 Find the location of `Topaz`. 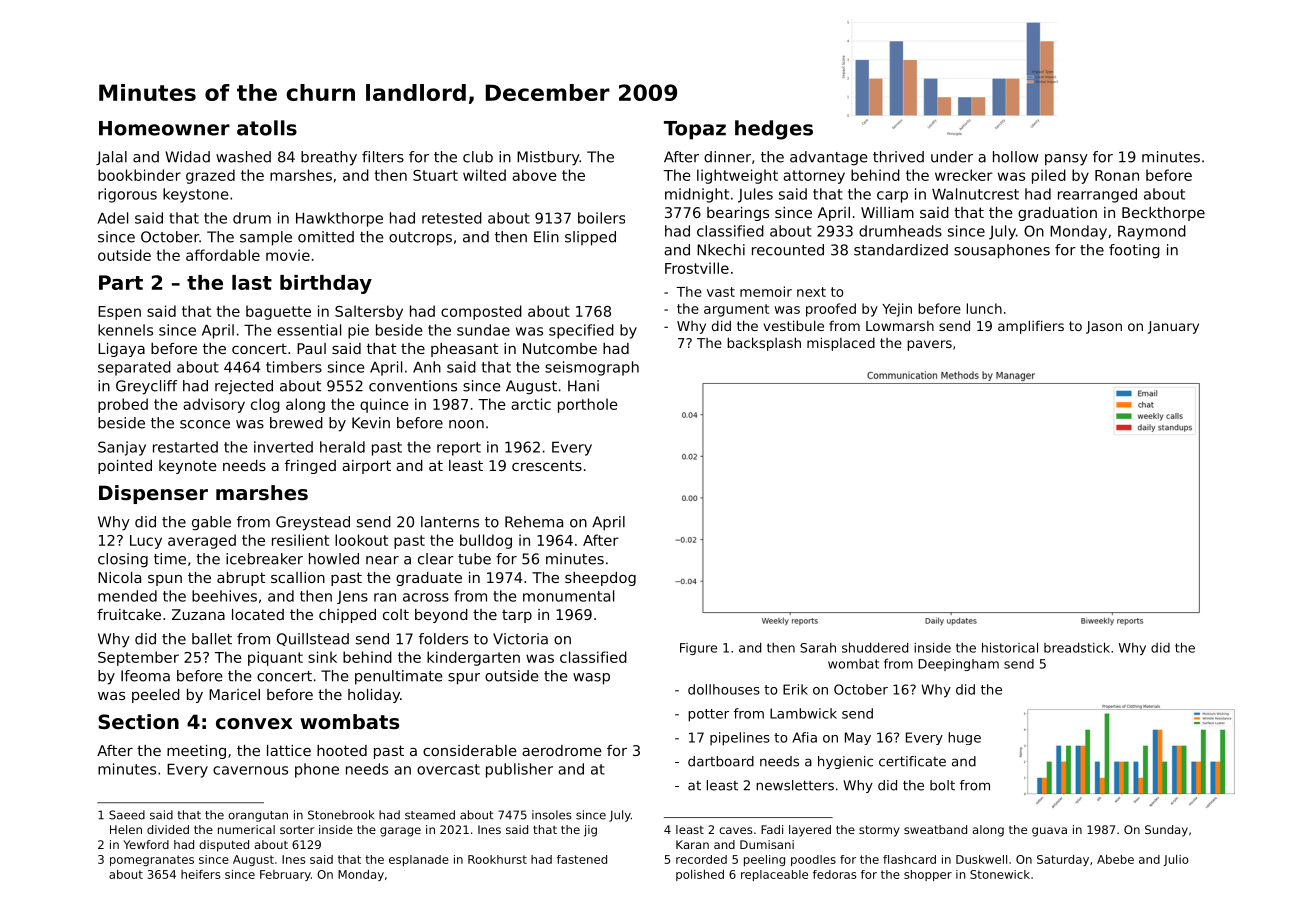

Topaz is located at coordinates (695, 130).
